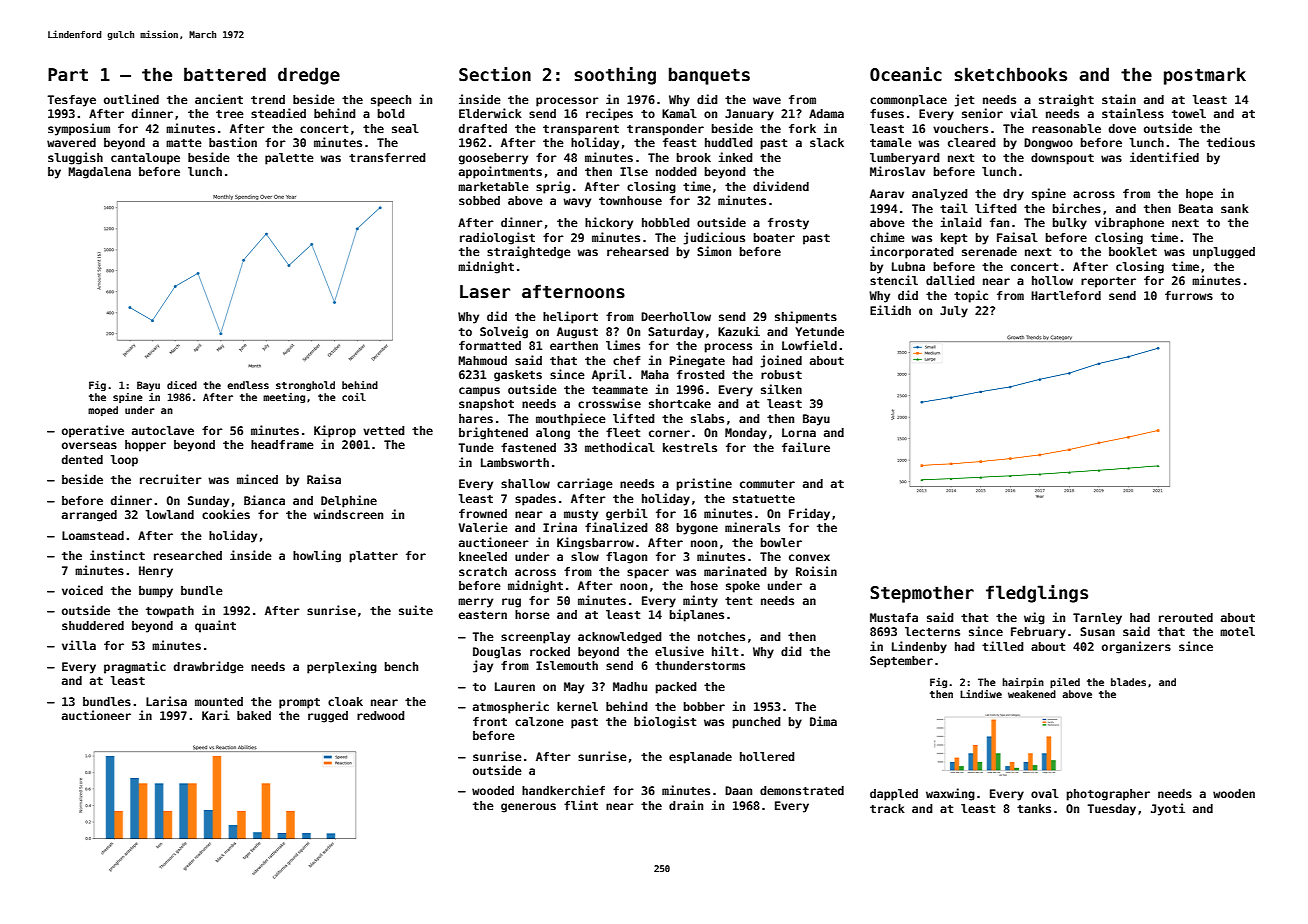 The width and height of the screenshot is (1308, 924). What do you see at coordinates (1010, 74) in the screenshot?
I see `sketchbooks` at bounding box center [1010, 74].
